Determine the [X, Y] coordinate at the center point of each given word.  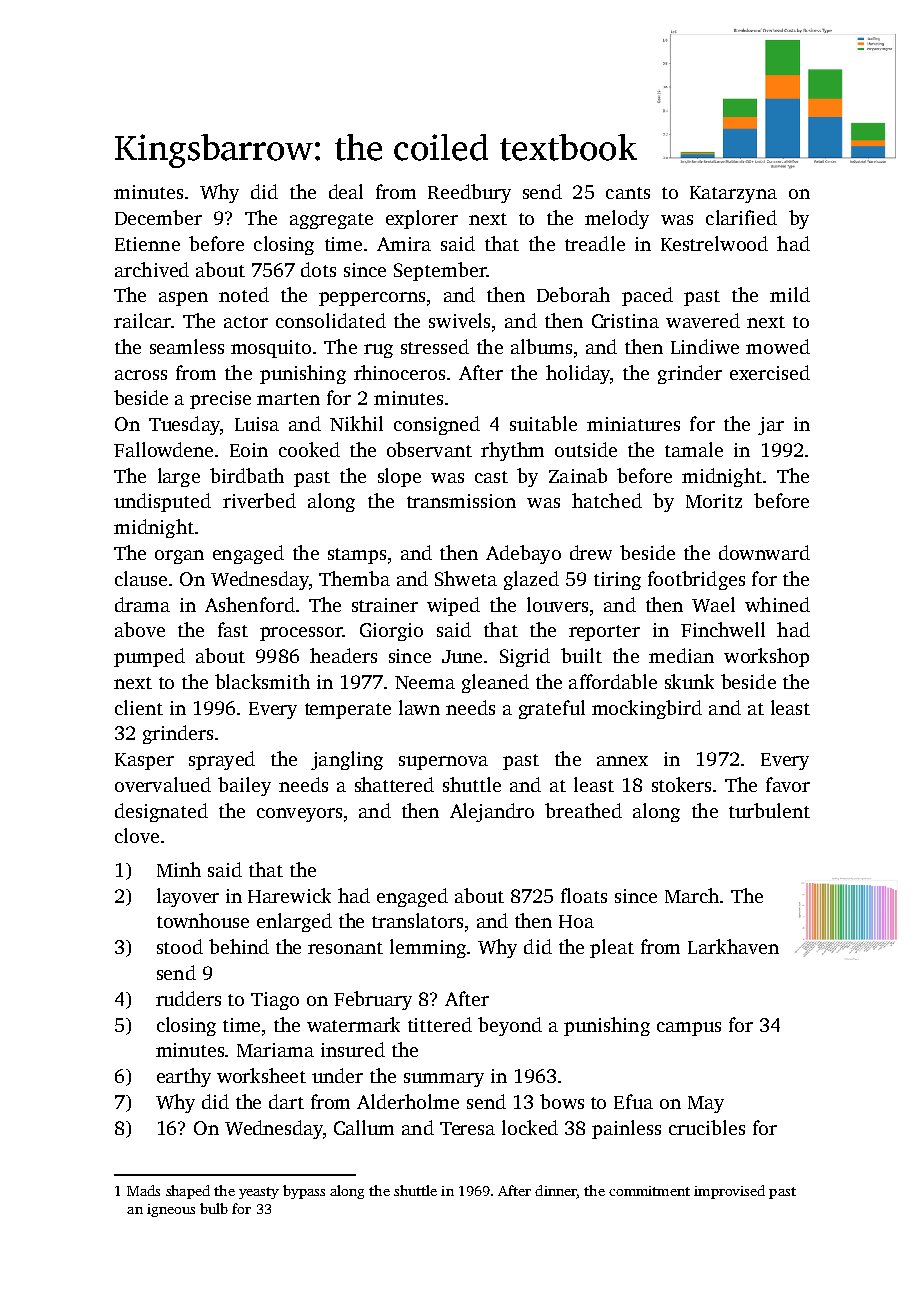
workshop [766, 657]
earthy [184, 1077]
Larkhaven [733, 946]
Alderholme [408, 1101]
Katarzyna [733, 194]
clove [137, 835]
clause [141, 578]
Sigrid [525, 657]
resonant [345, 948]
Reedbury [469, 193]
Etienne [147, 244]
